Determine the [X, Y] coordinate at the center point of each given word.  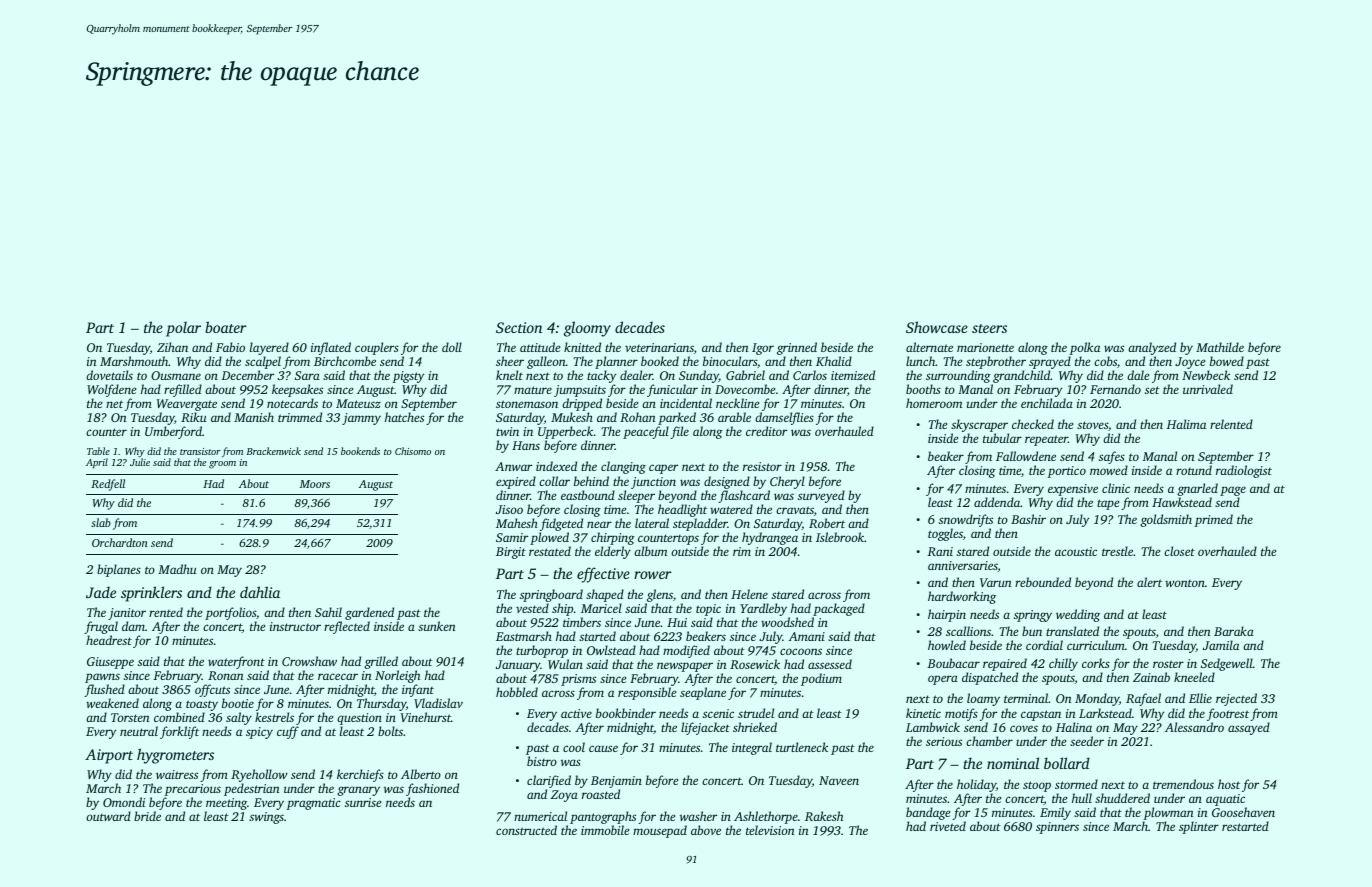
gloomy [587, 329]
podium [821, 679]
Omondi [124, 802]
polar [183, 329]
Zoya [564, 796]
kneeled [1194, 677]
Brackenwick [273, 451]
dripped [582, 404]
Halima [1186, 424]
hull [1082, 798]
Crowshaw [309, 661]
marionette [985, 347]
